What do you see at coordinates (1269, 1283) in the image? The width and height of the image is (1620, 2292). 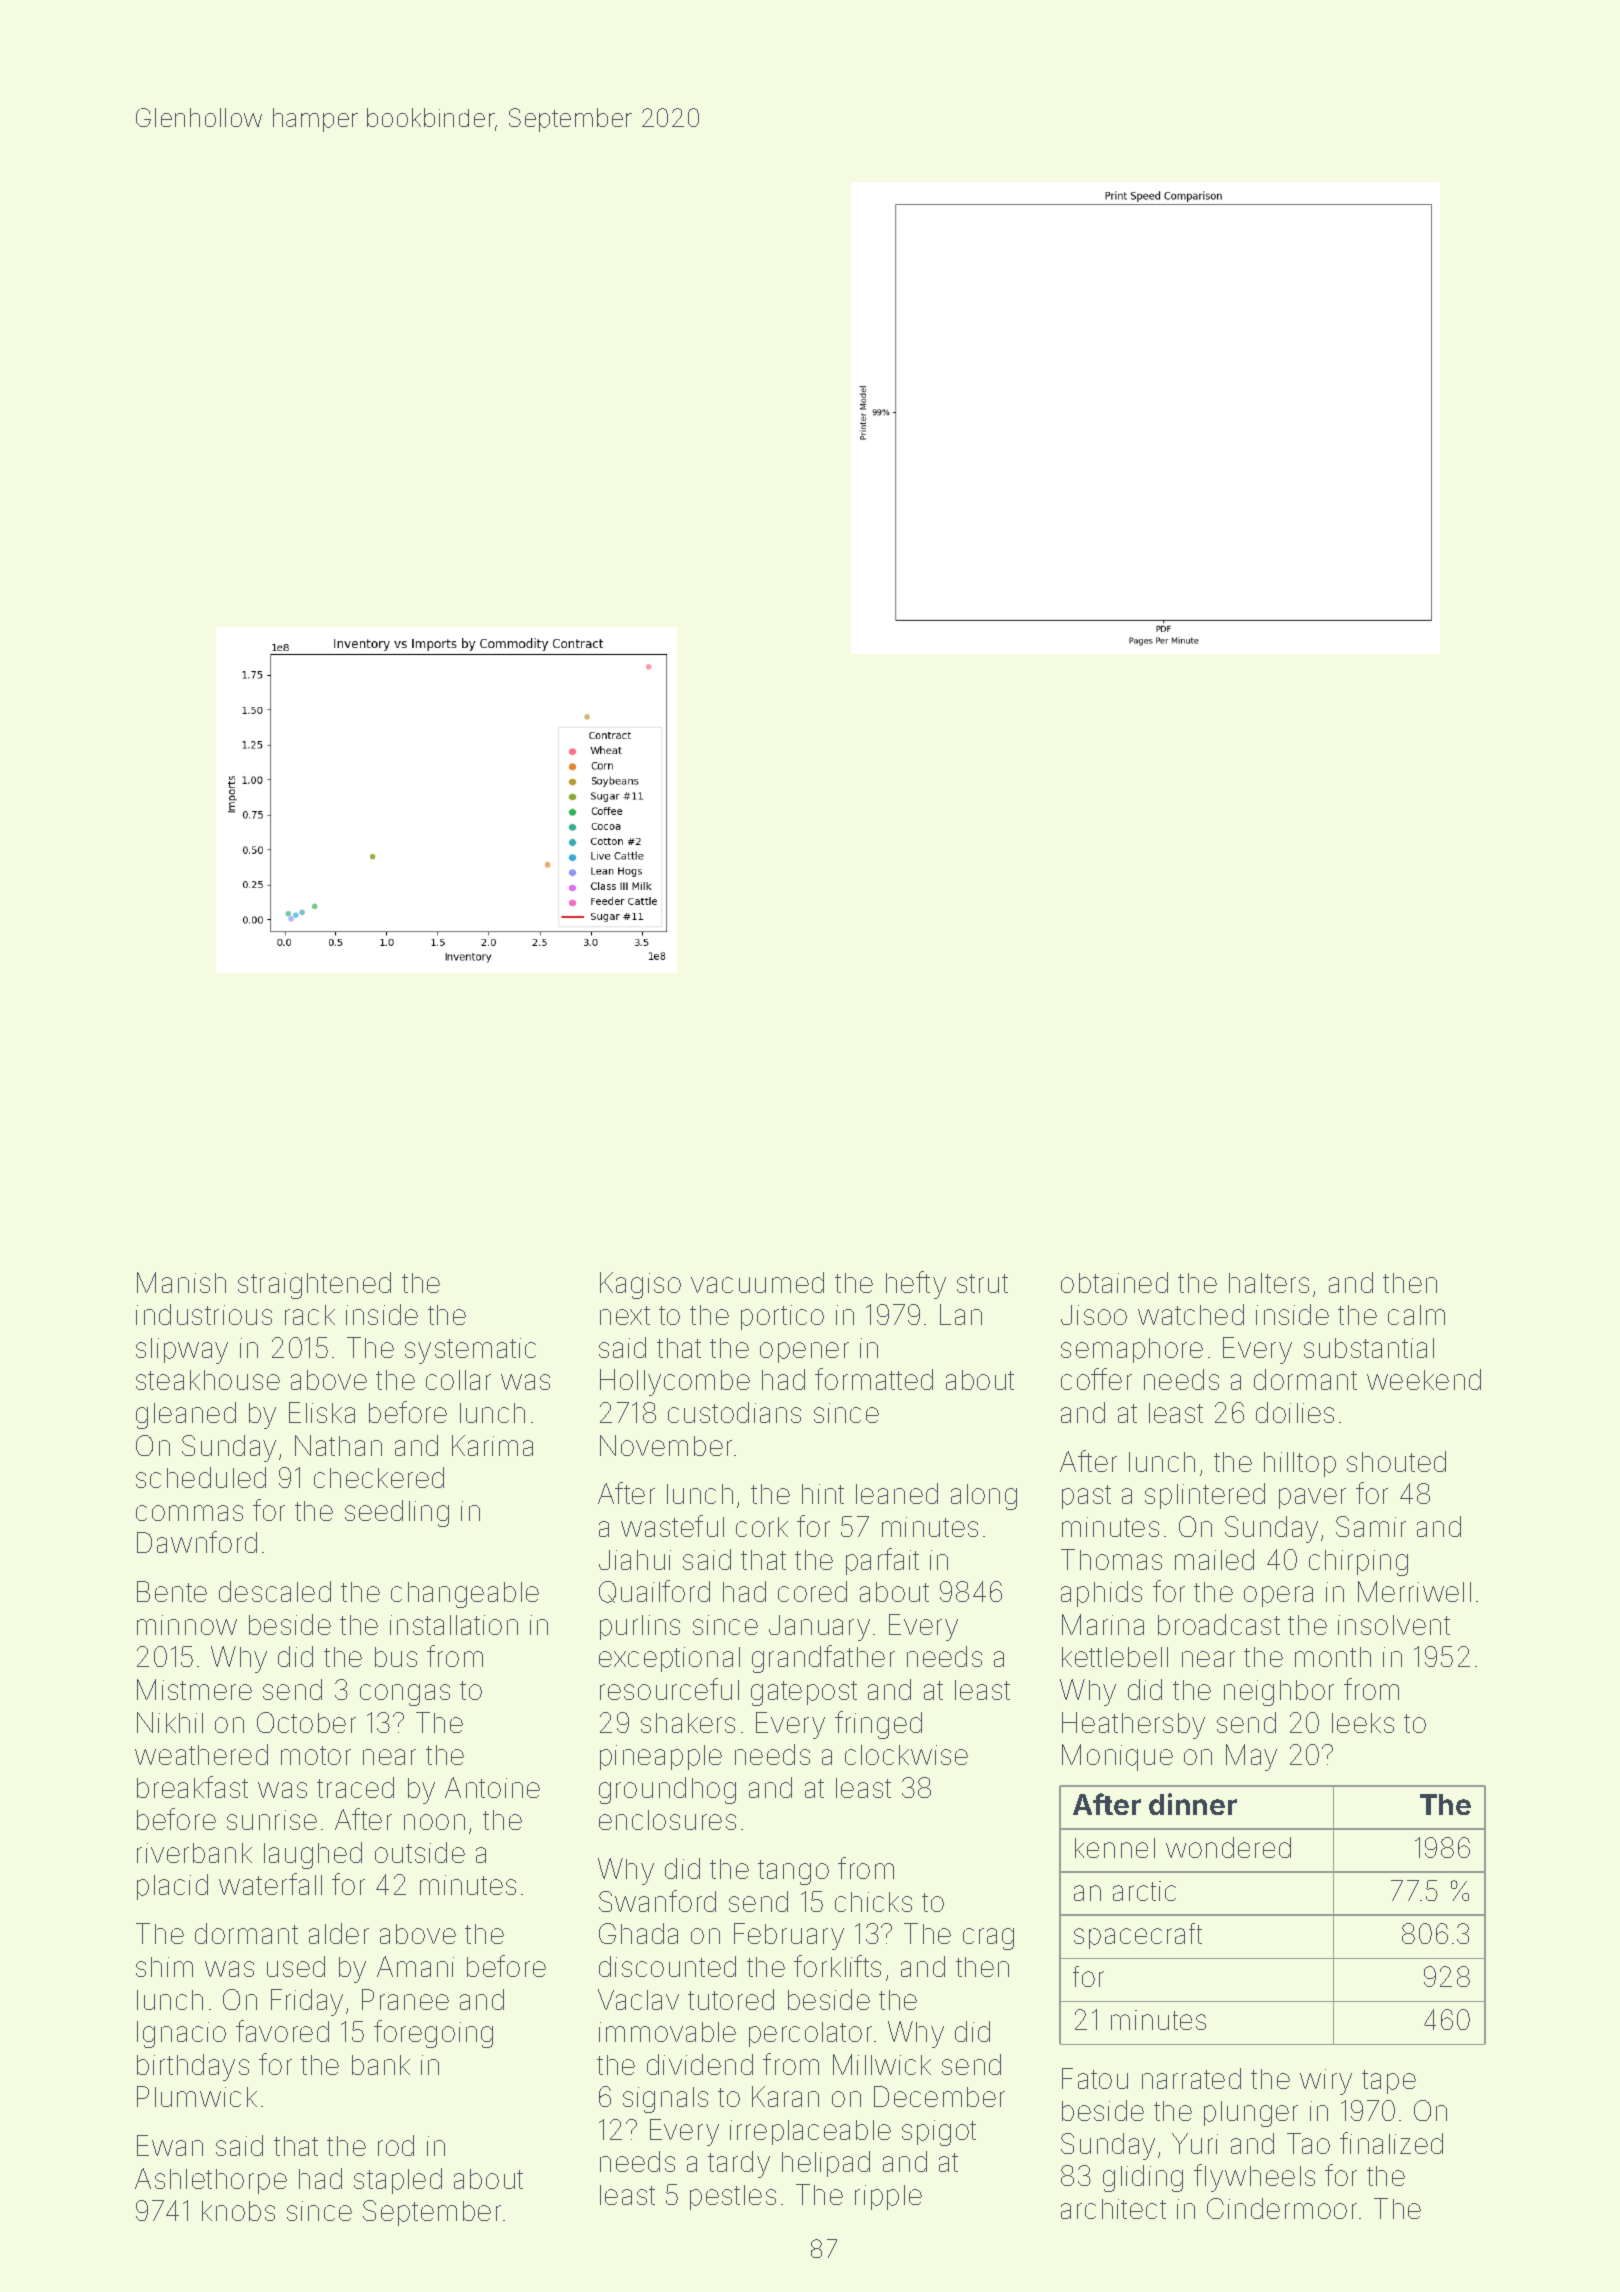 I see `halters` at bounding box center [1269, 1283].
